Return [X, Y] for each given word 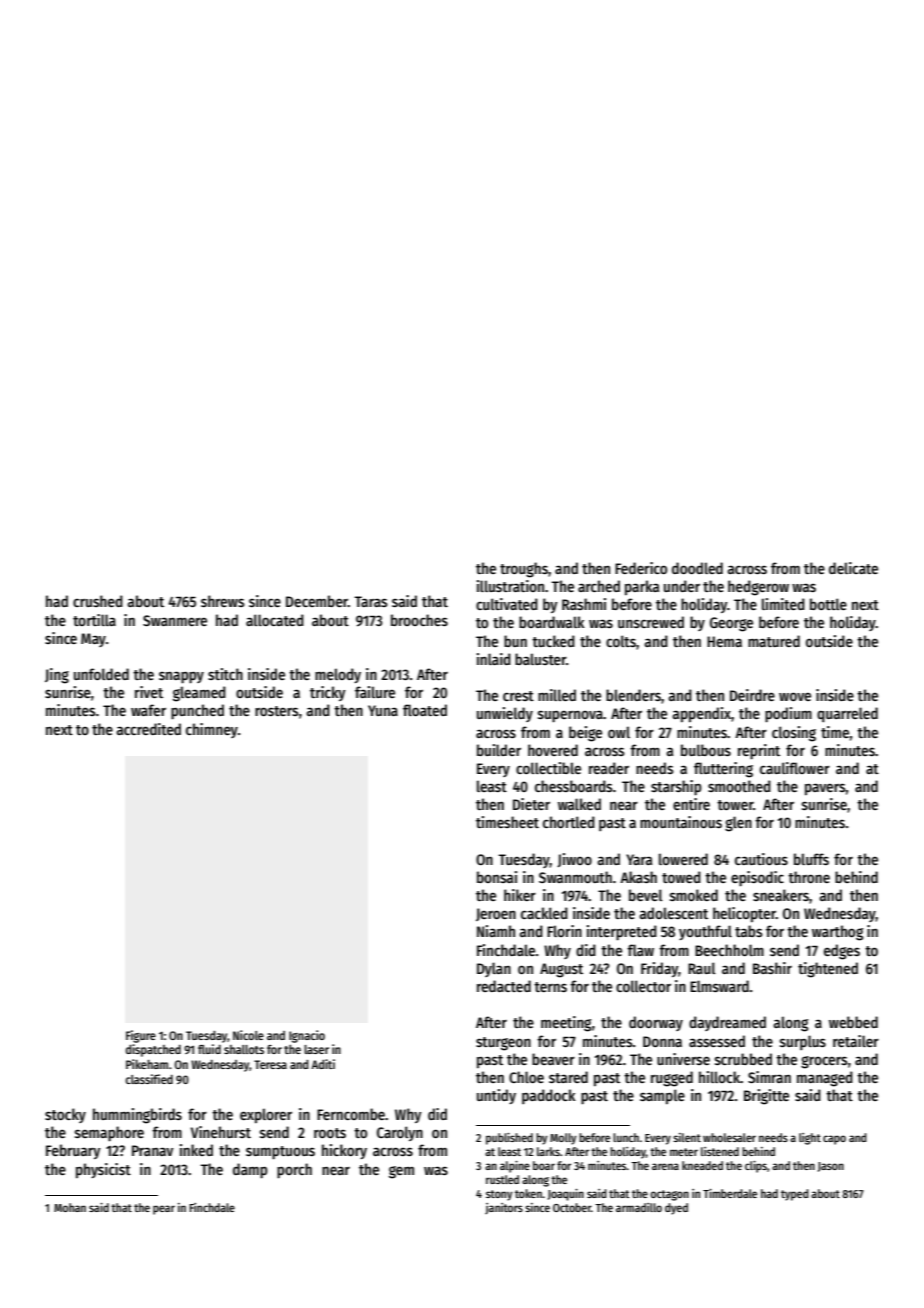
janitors [504, 1208]
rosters [277, 711]
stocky [65, 1115]
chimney [212, 730]
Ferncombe [351, 1114]
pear [164, 1210]
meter [684, 1152]
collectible [548, 768]
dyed [676, 1209]
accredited [148, 729]
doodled [697, 568]
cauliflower [795, 768]
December [317, 601]
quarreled [847, 714]
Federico [641, 568]
